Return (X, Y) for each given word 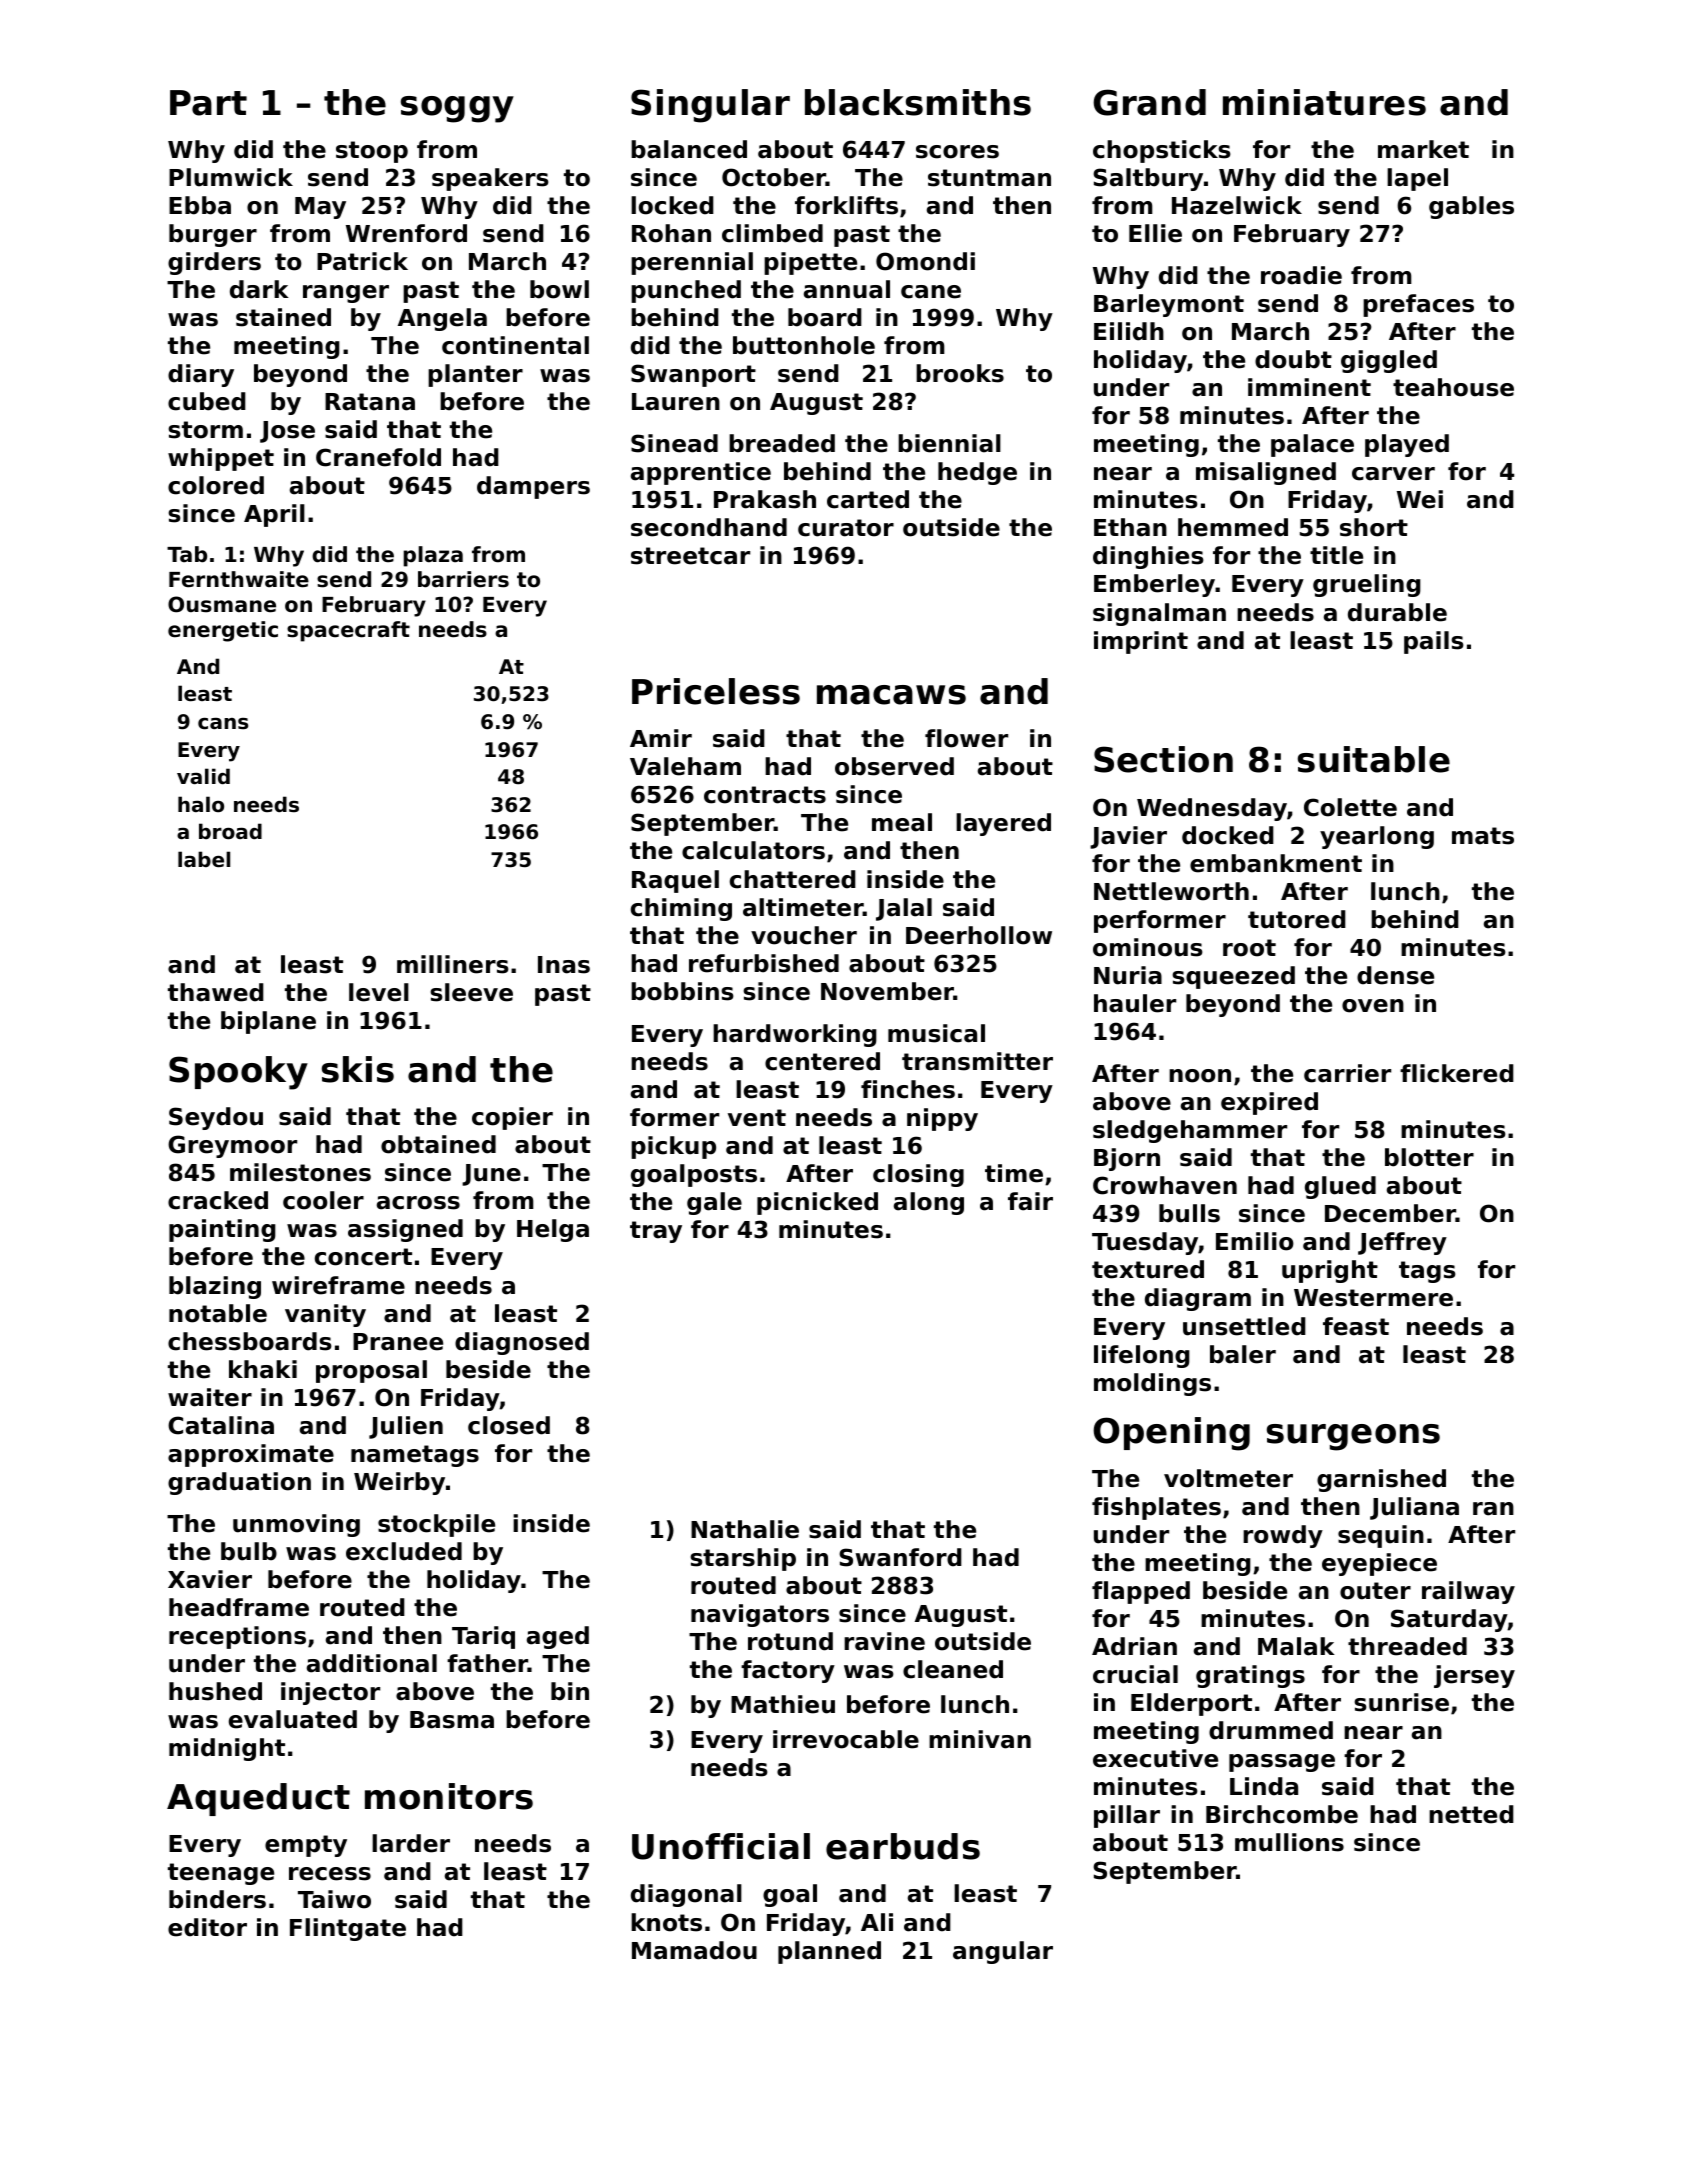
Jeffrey (1402, 1243)
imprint (1141, 642)
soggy (457, 109)
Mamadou (694, 1950)
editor (207, 1927)
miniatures (1324, 102)
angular (1003, 1952)
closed (509, 1425)
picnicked (817, 1203)
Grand (1149, 102)
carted (868, 499)
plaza (433, 556)
